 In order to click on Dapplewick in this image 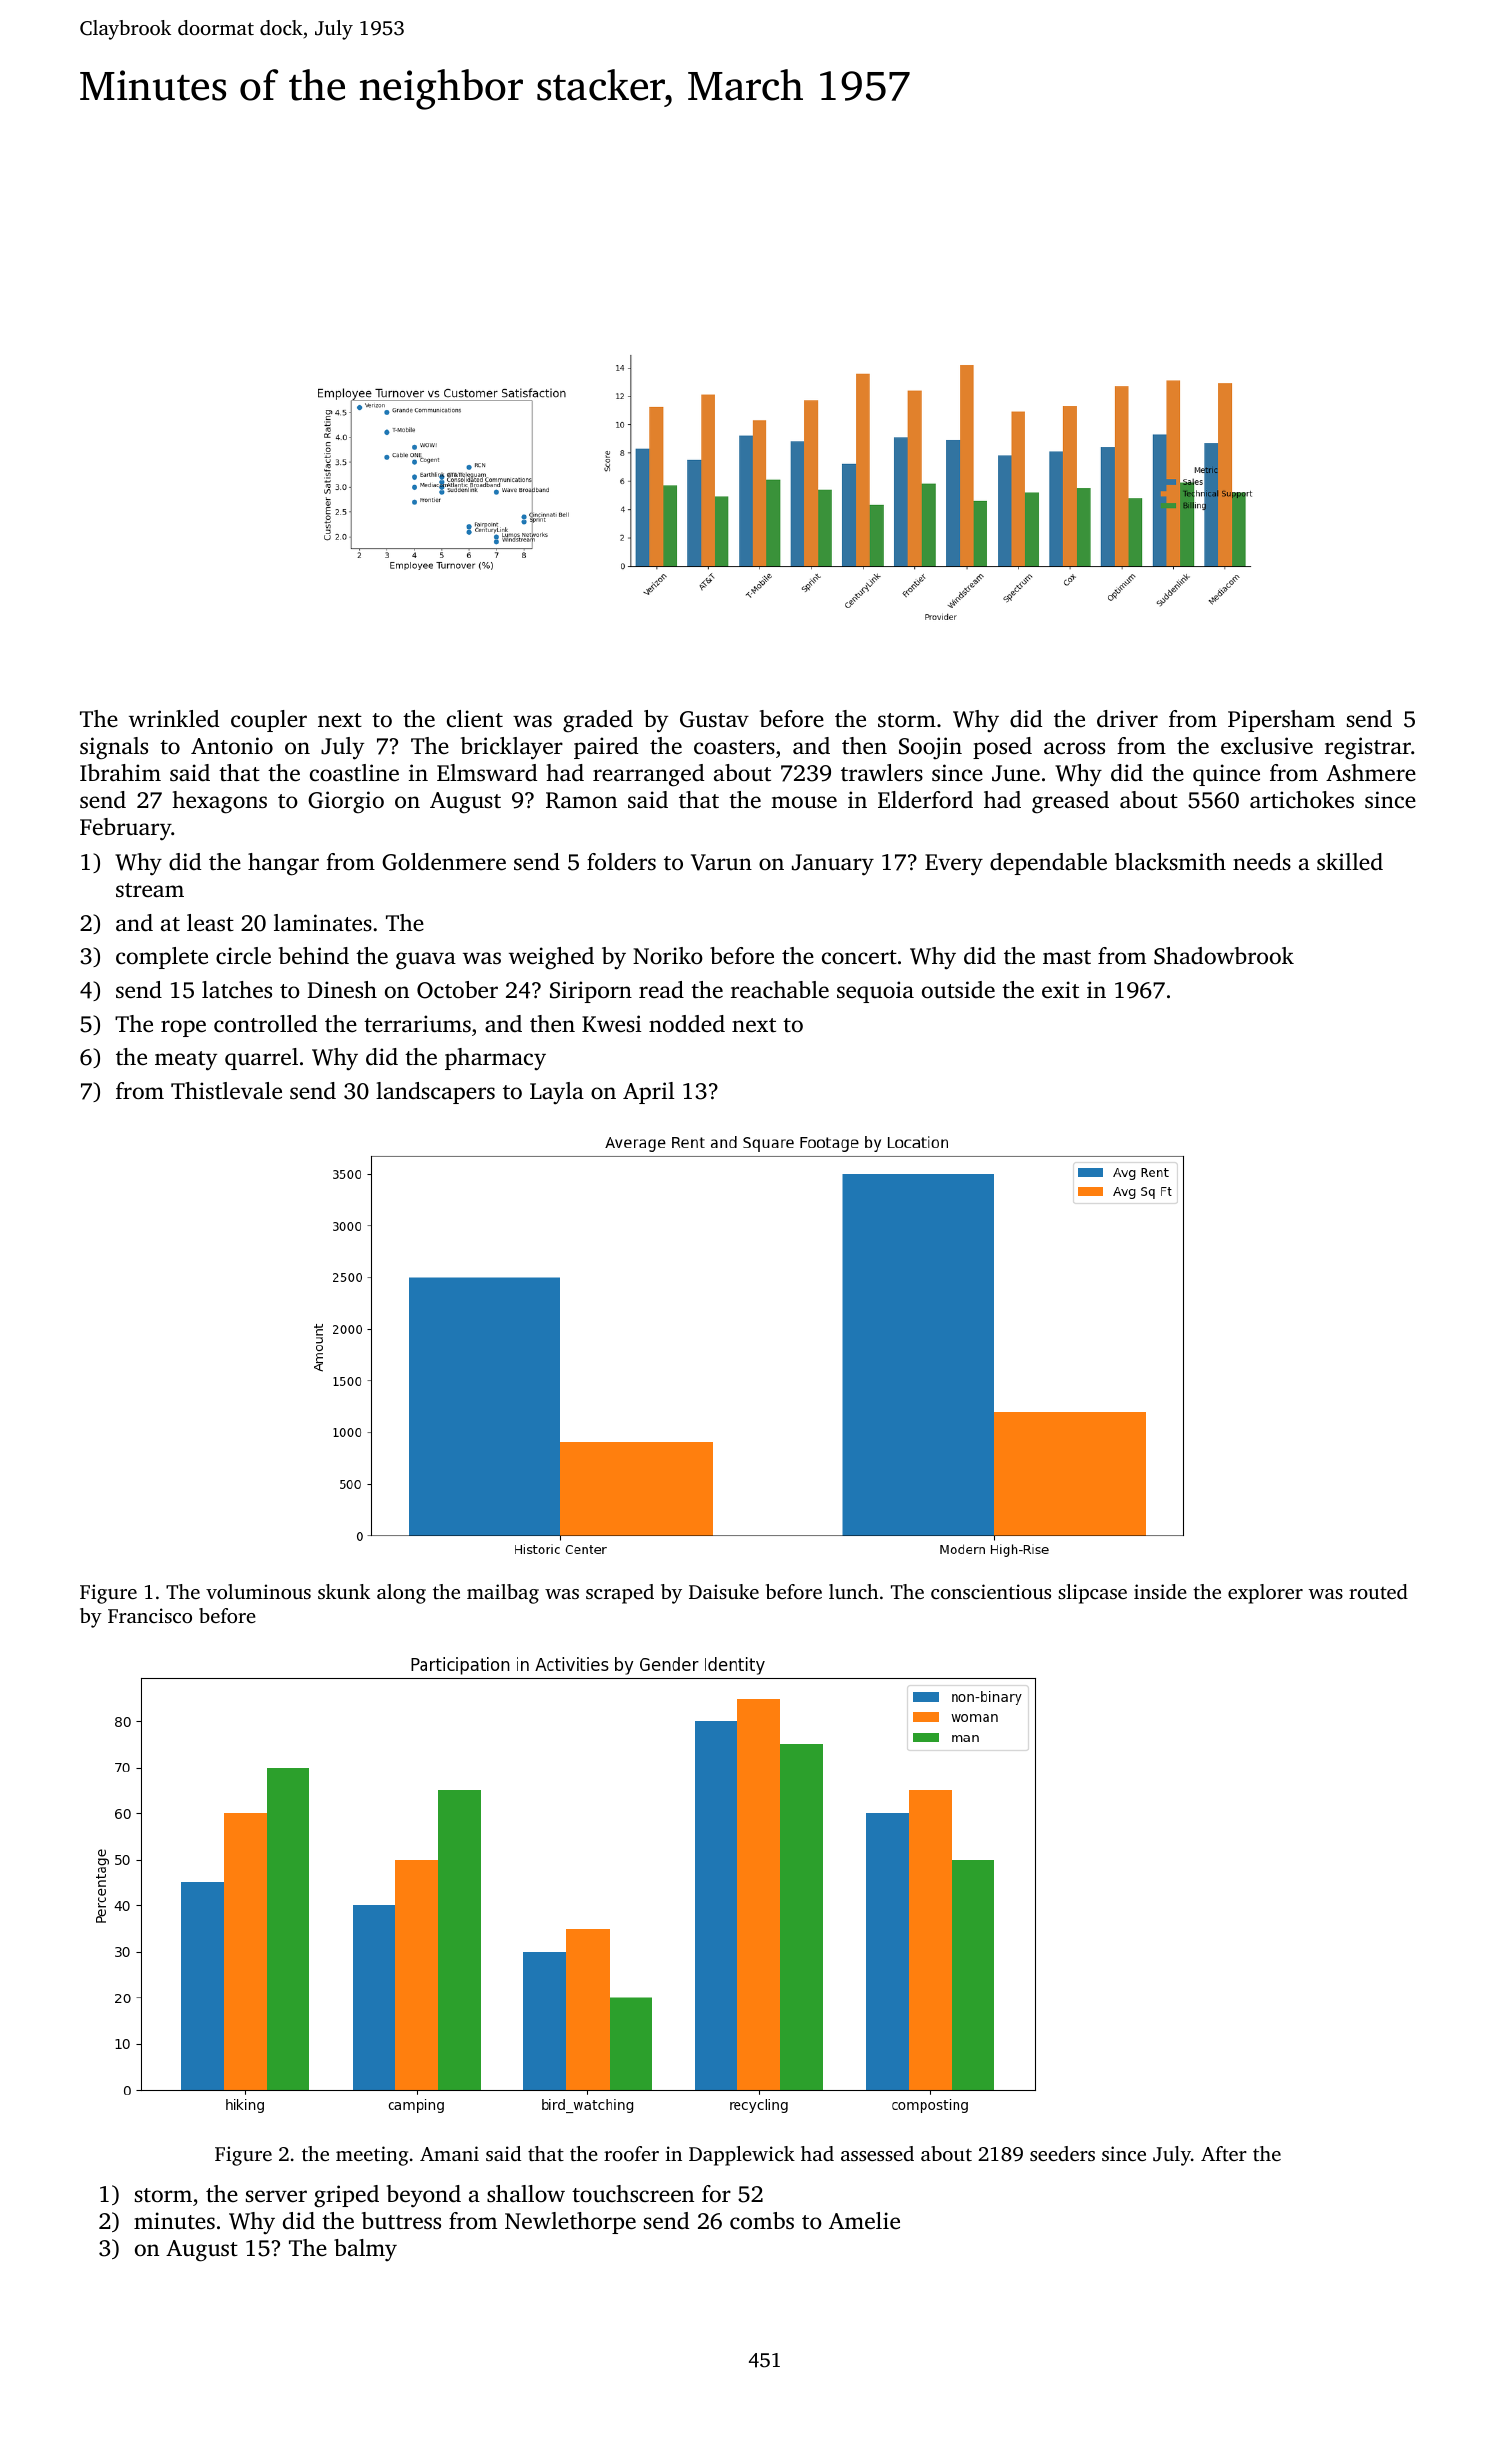, I will do `click(742, 2156)`.
